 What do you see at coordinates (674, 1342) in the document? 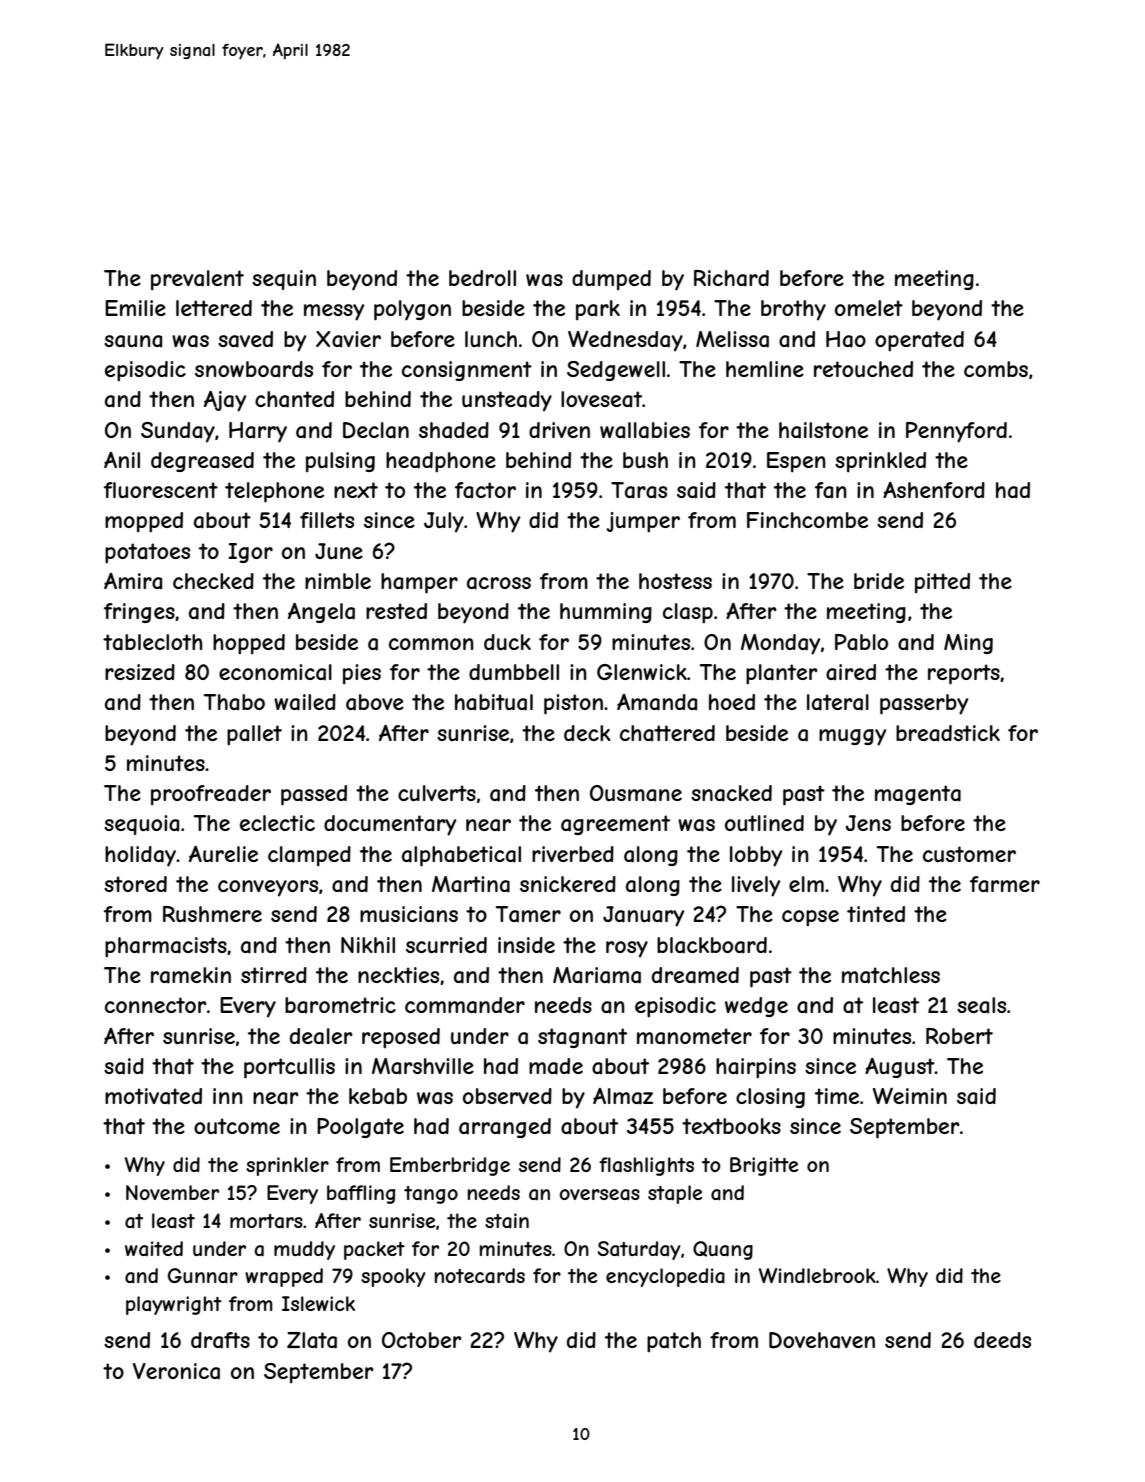
I see `patch` at bounding box center [674, 1342].
